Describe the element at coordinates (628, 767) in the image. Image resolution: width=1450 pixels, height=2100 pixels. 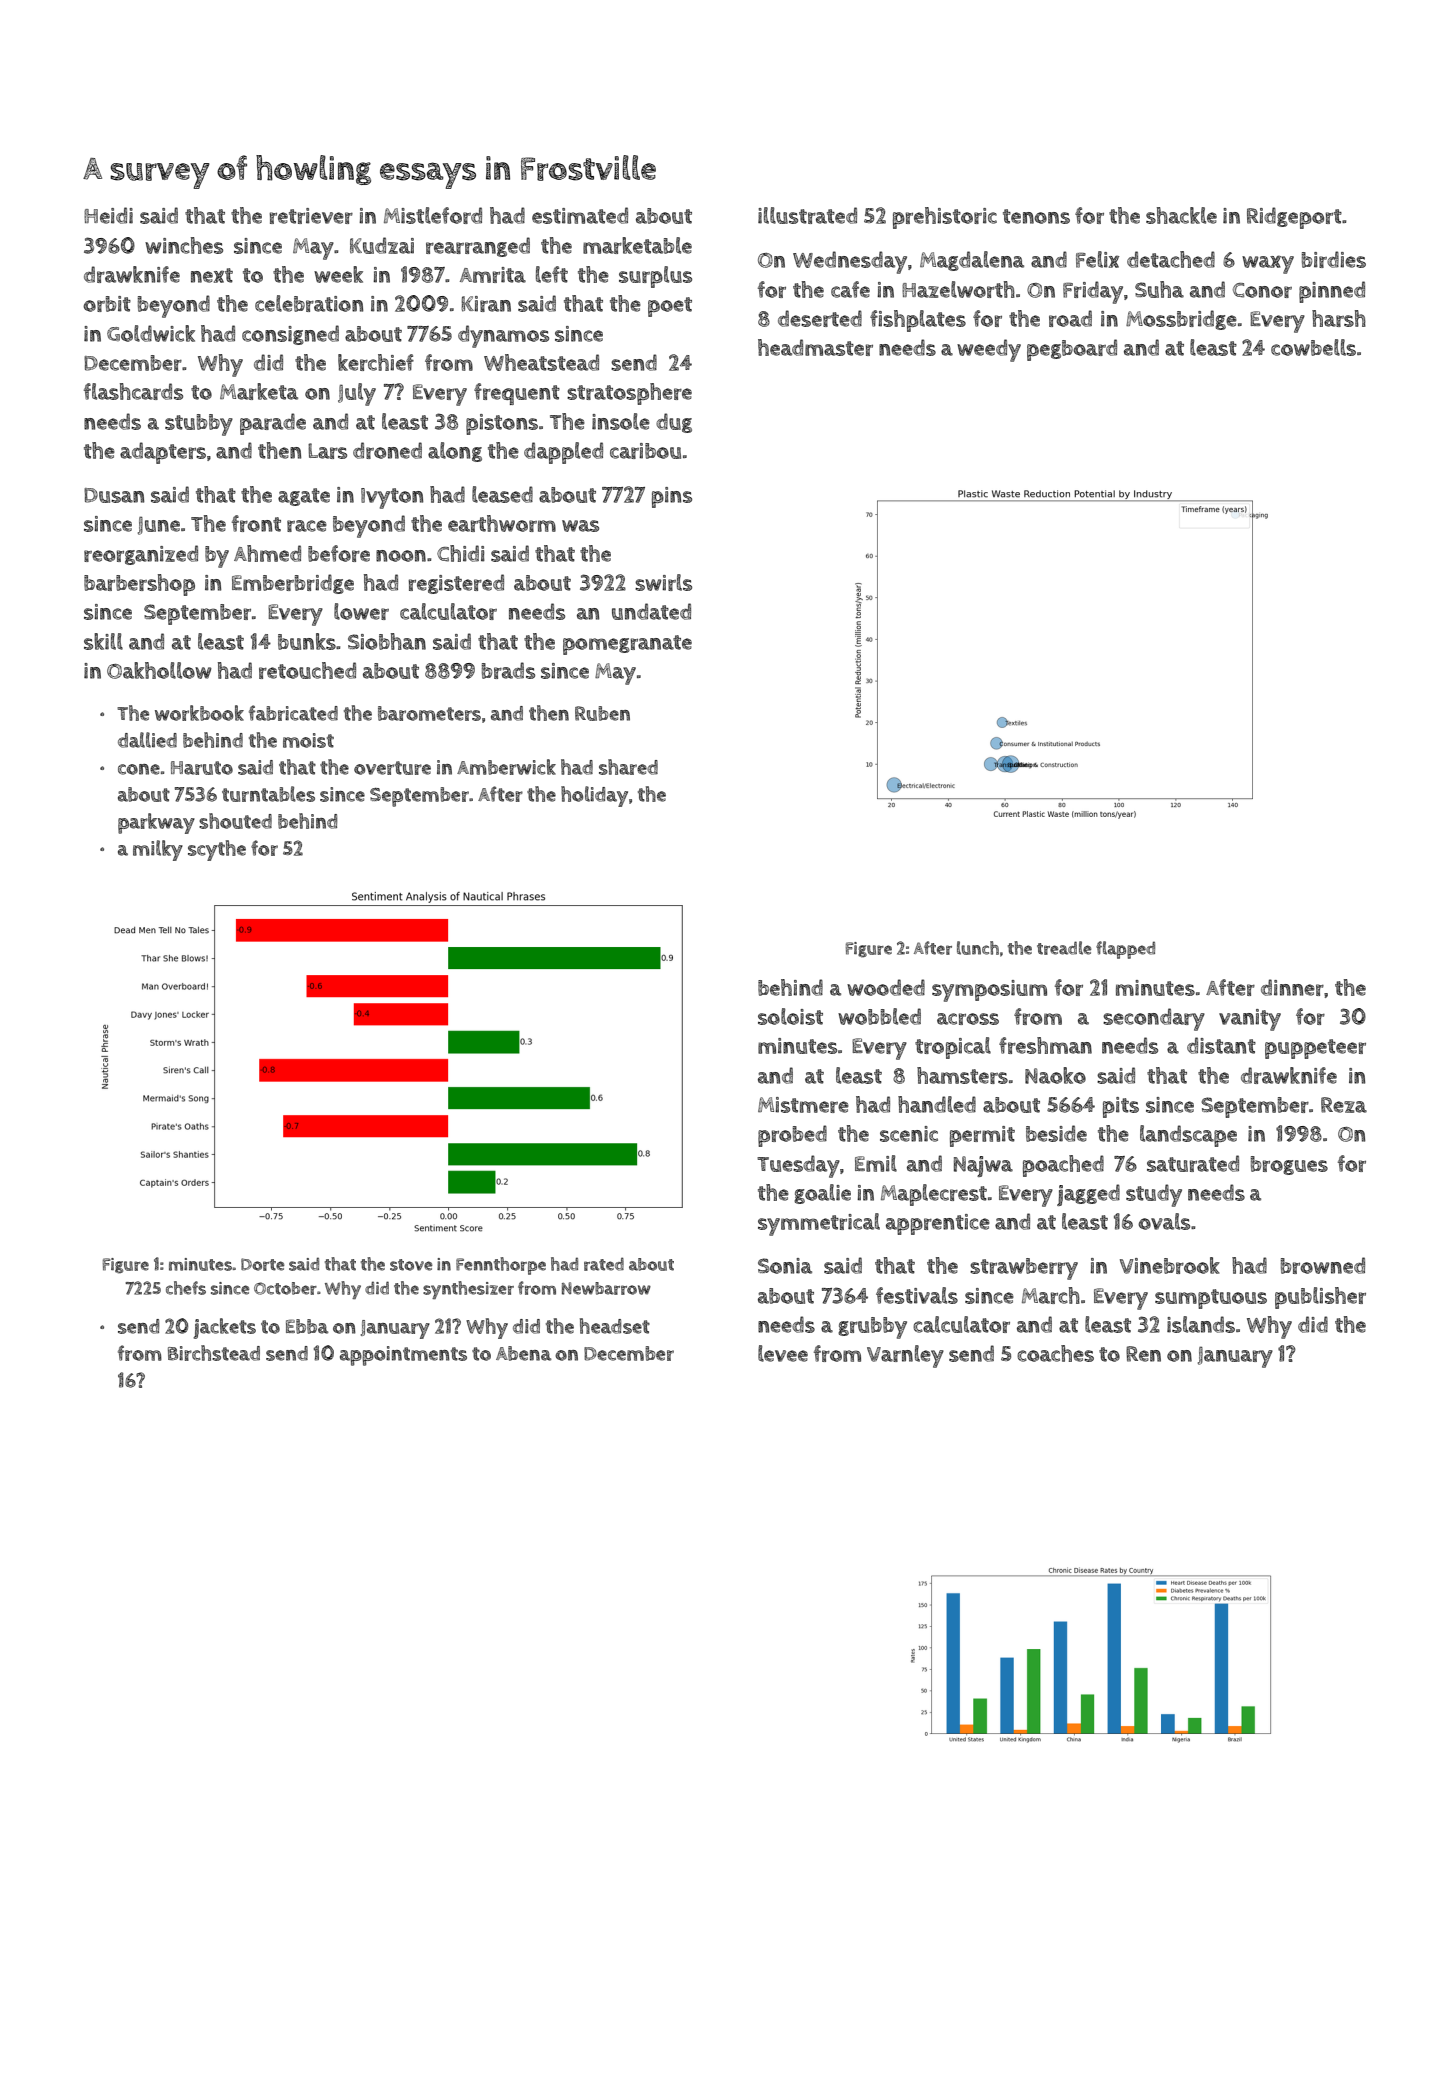
I see `shared` at that location.
